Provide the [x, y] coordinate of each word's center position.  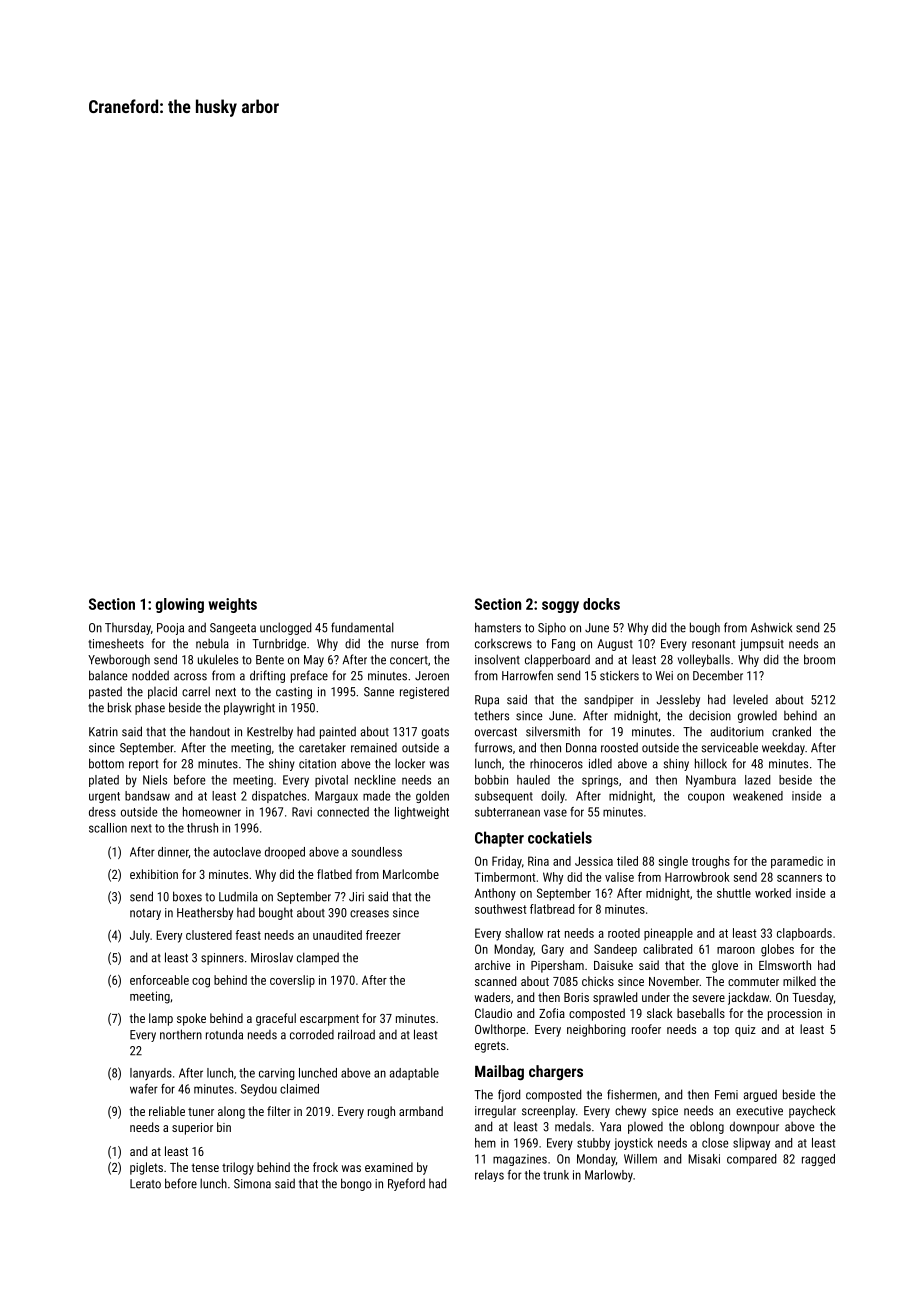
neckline [375, 780]
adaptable [414, 1074]
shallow [524, 933]
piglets [146, 1168]
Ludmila [238, 896]
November [674, 981]
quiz [745, 1031]
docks [601, 604]
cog [201, 983]
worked [773, 893]
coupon [706, 798]
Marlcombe [411, 874]
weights [232, 605]
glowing [180, 605]
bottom [106, 763]
